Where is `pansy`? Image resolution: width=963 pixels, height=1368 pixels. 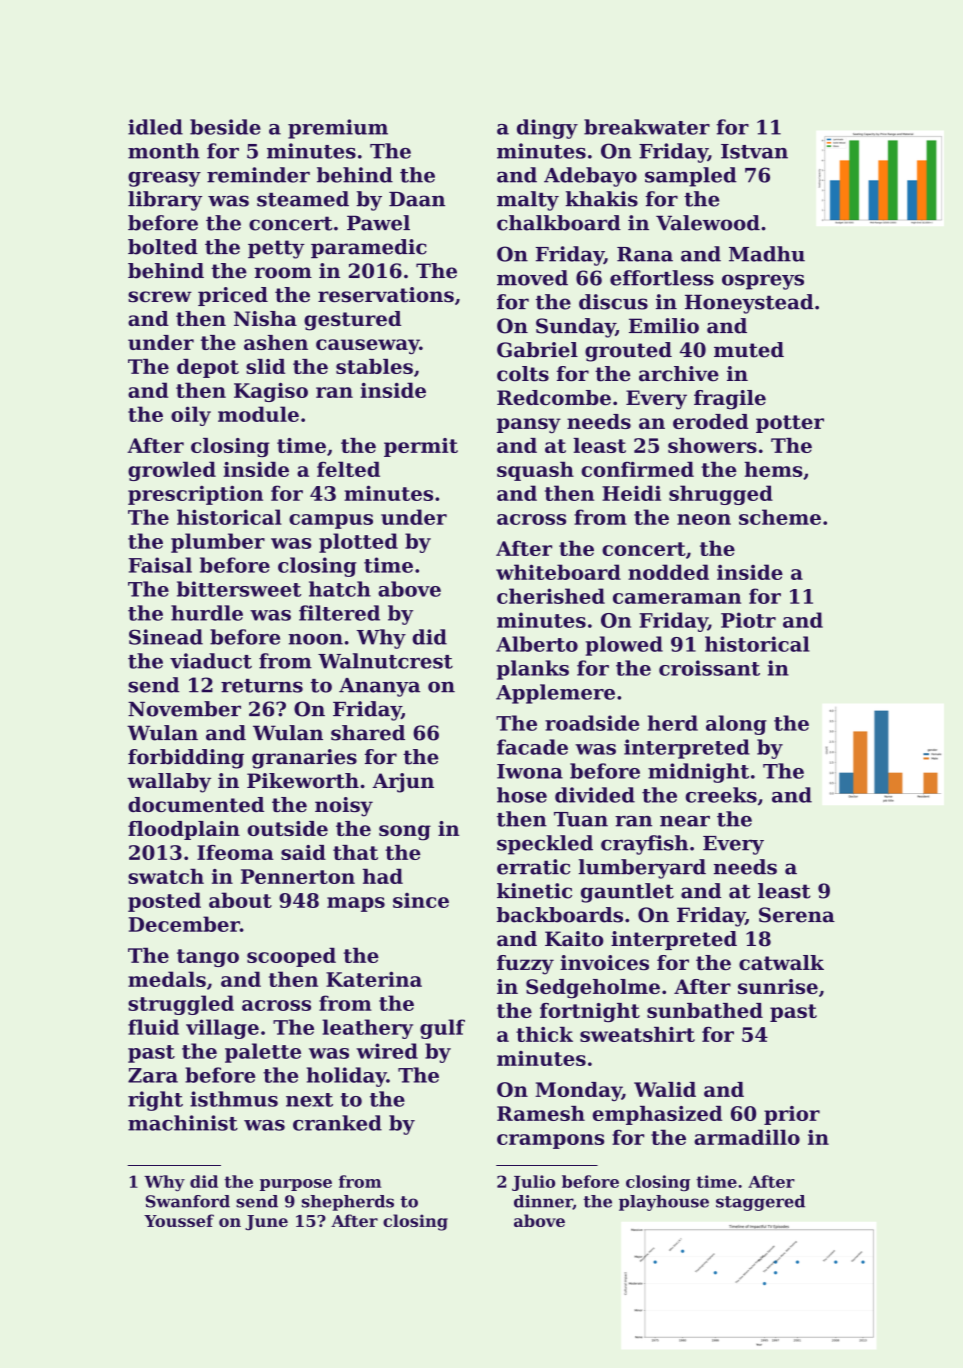
pansy is located at coordinates (529, 426).
